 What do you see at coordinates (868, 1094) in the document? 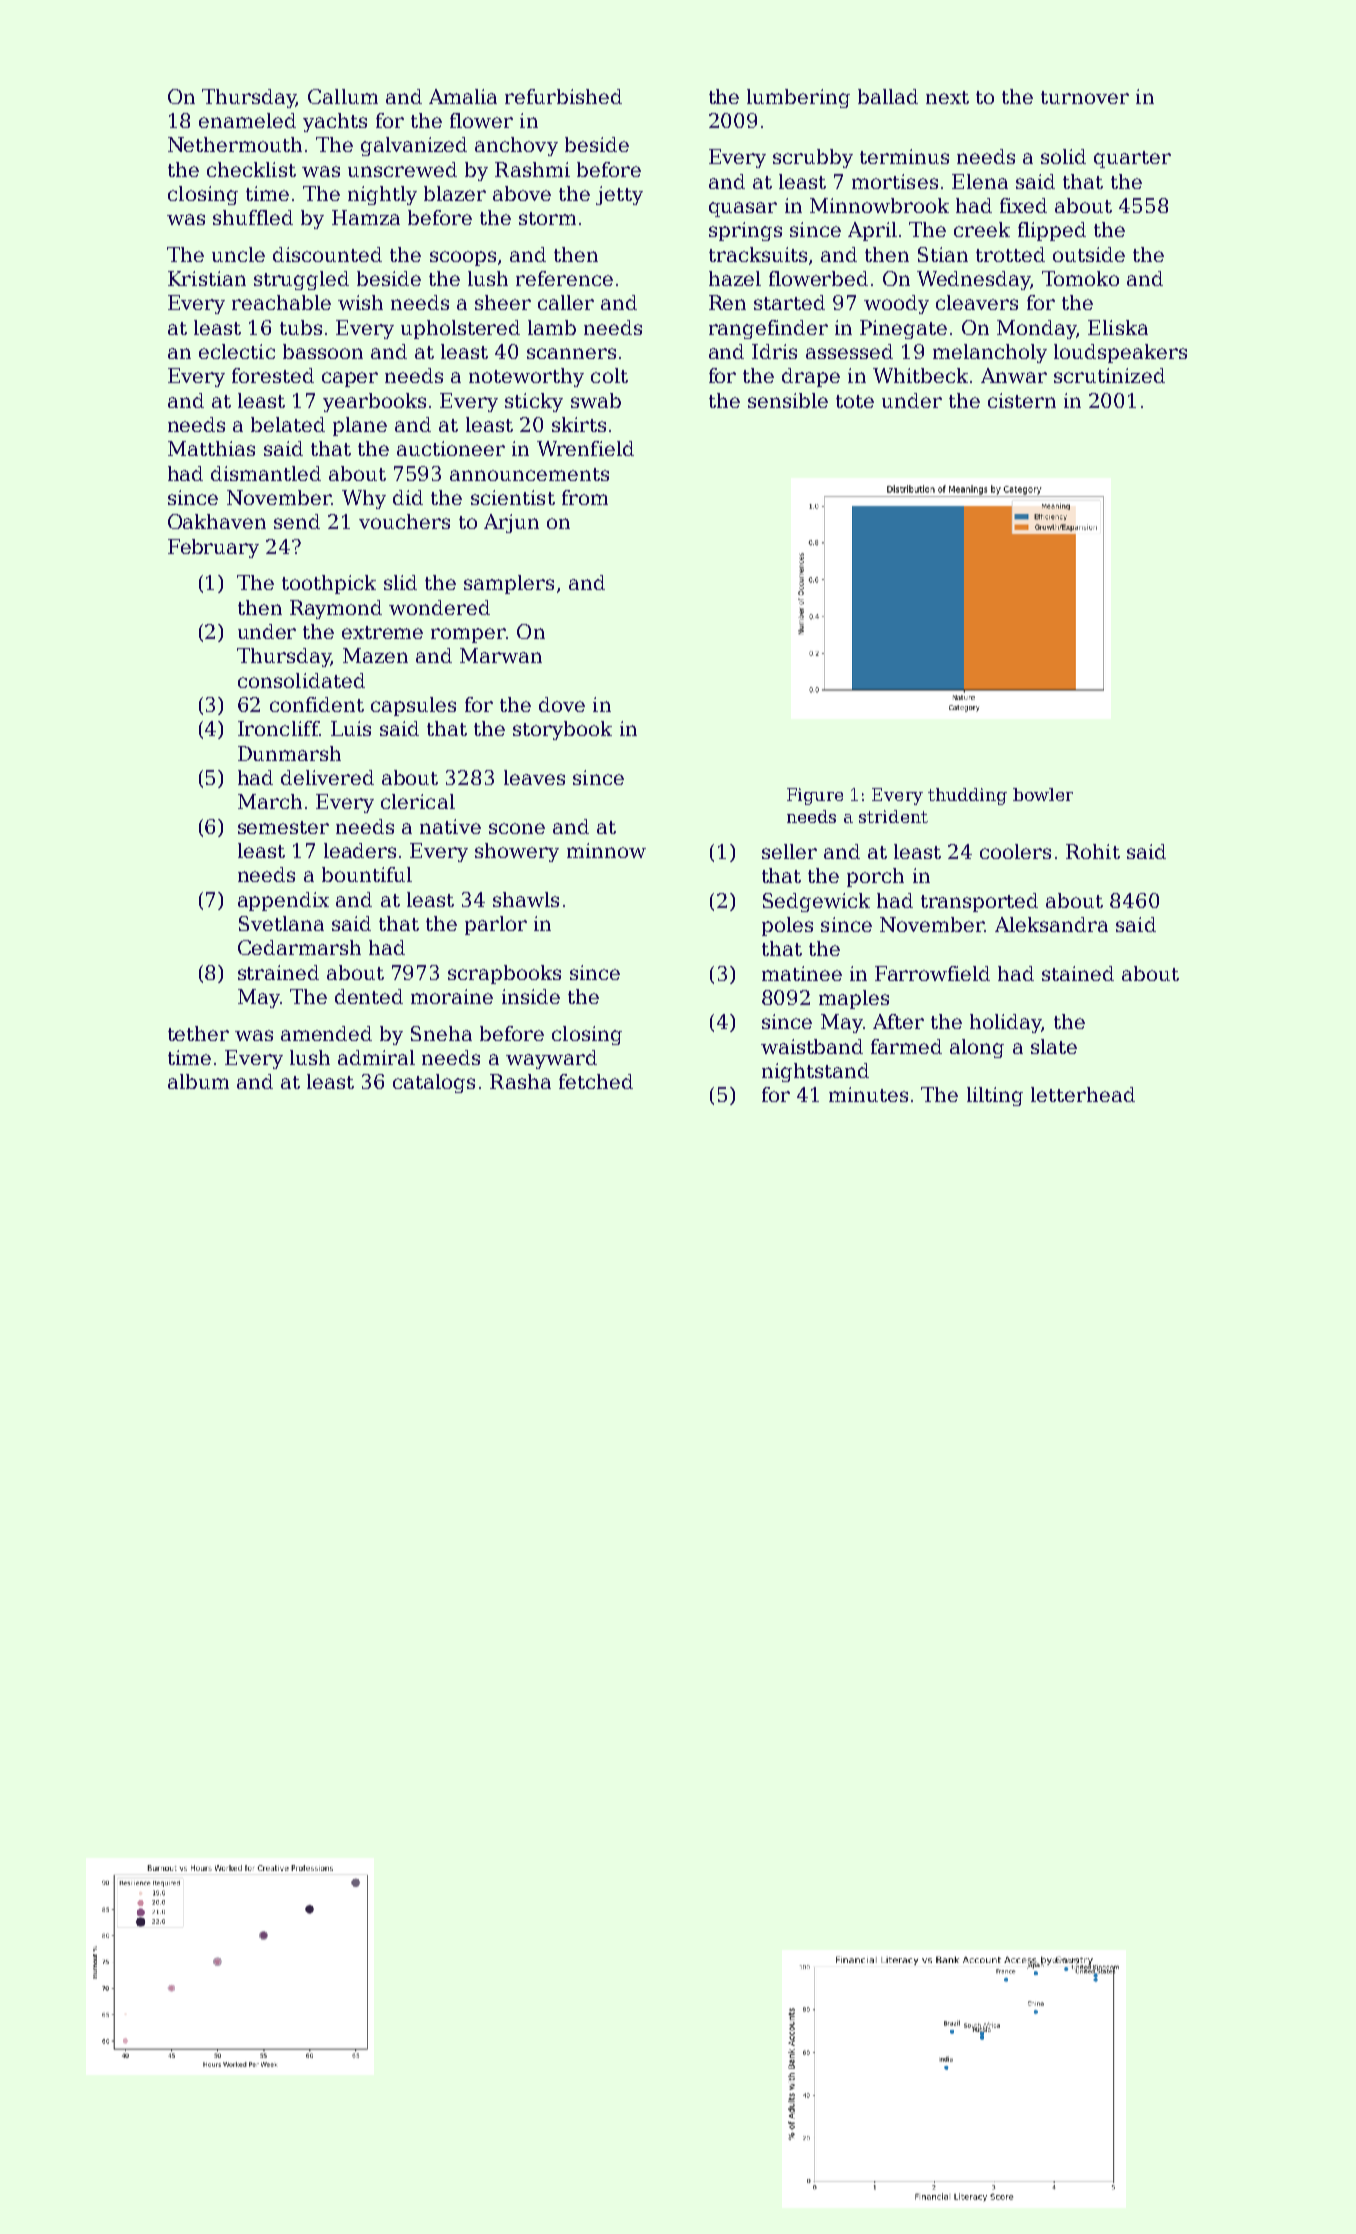
I see `minutes` at bounding box center [868, 1094].
